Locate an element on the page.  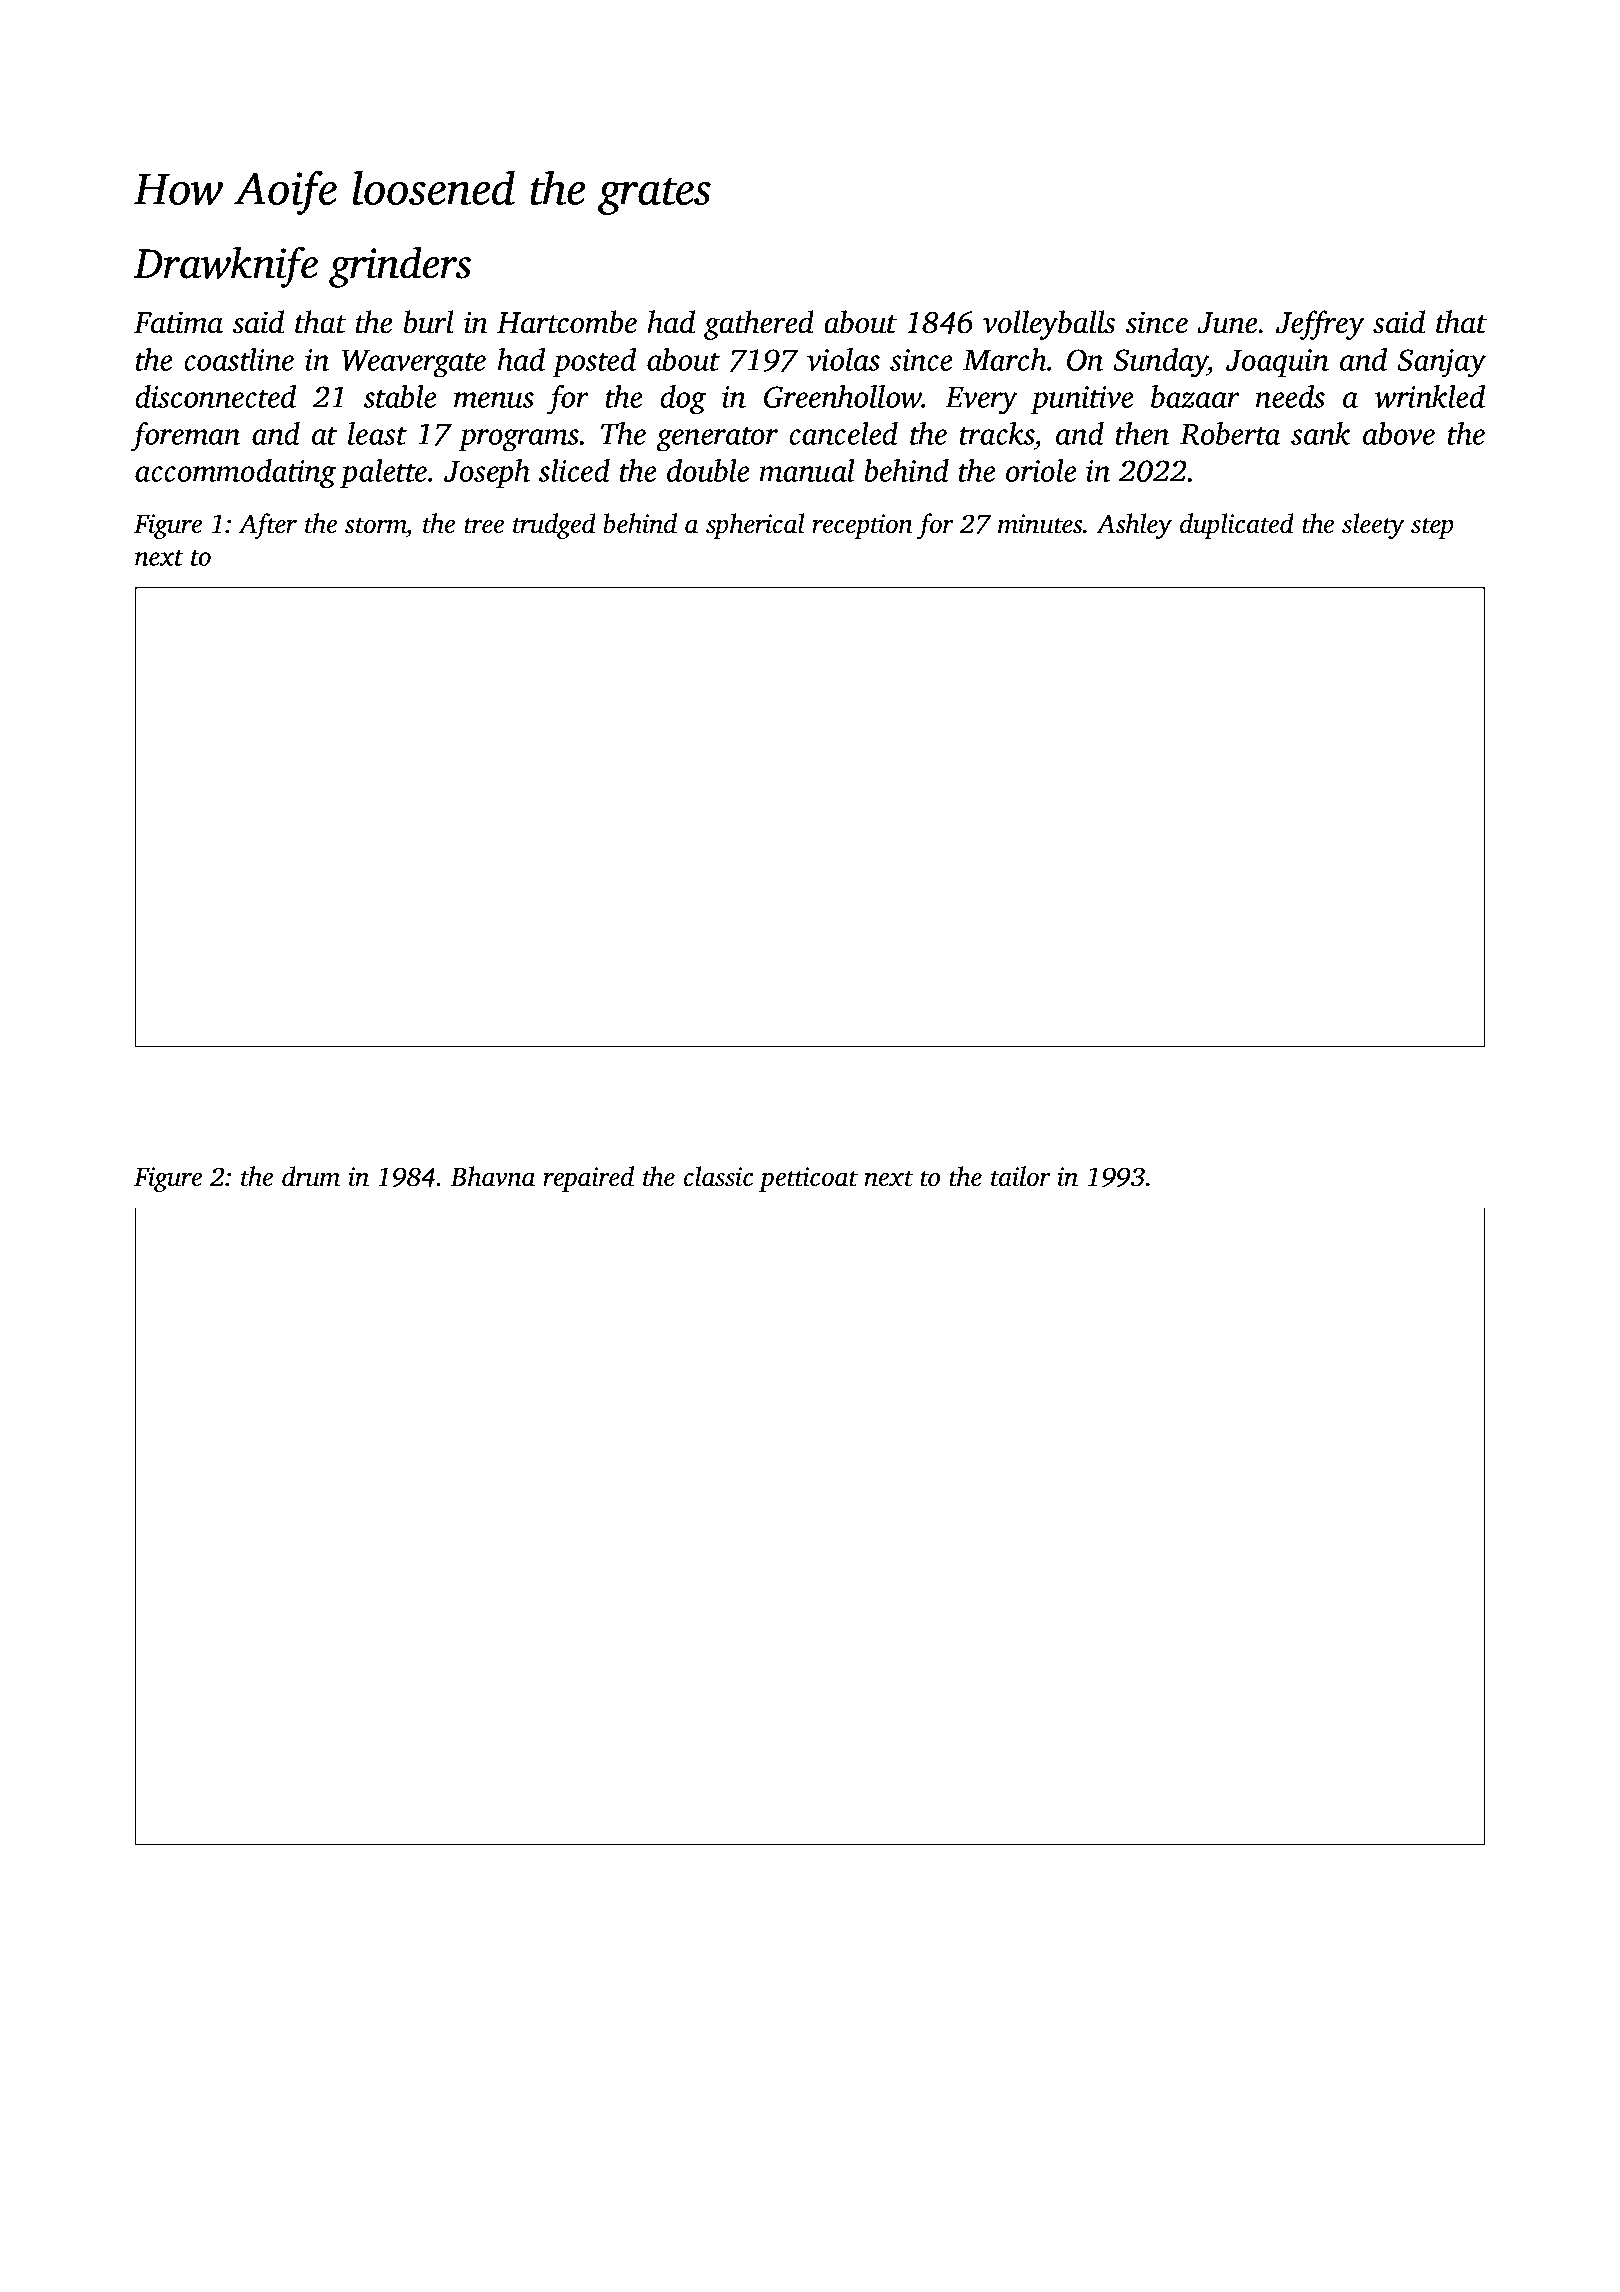
Jeffrey is located at coordinates (1320, 325).
